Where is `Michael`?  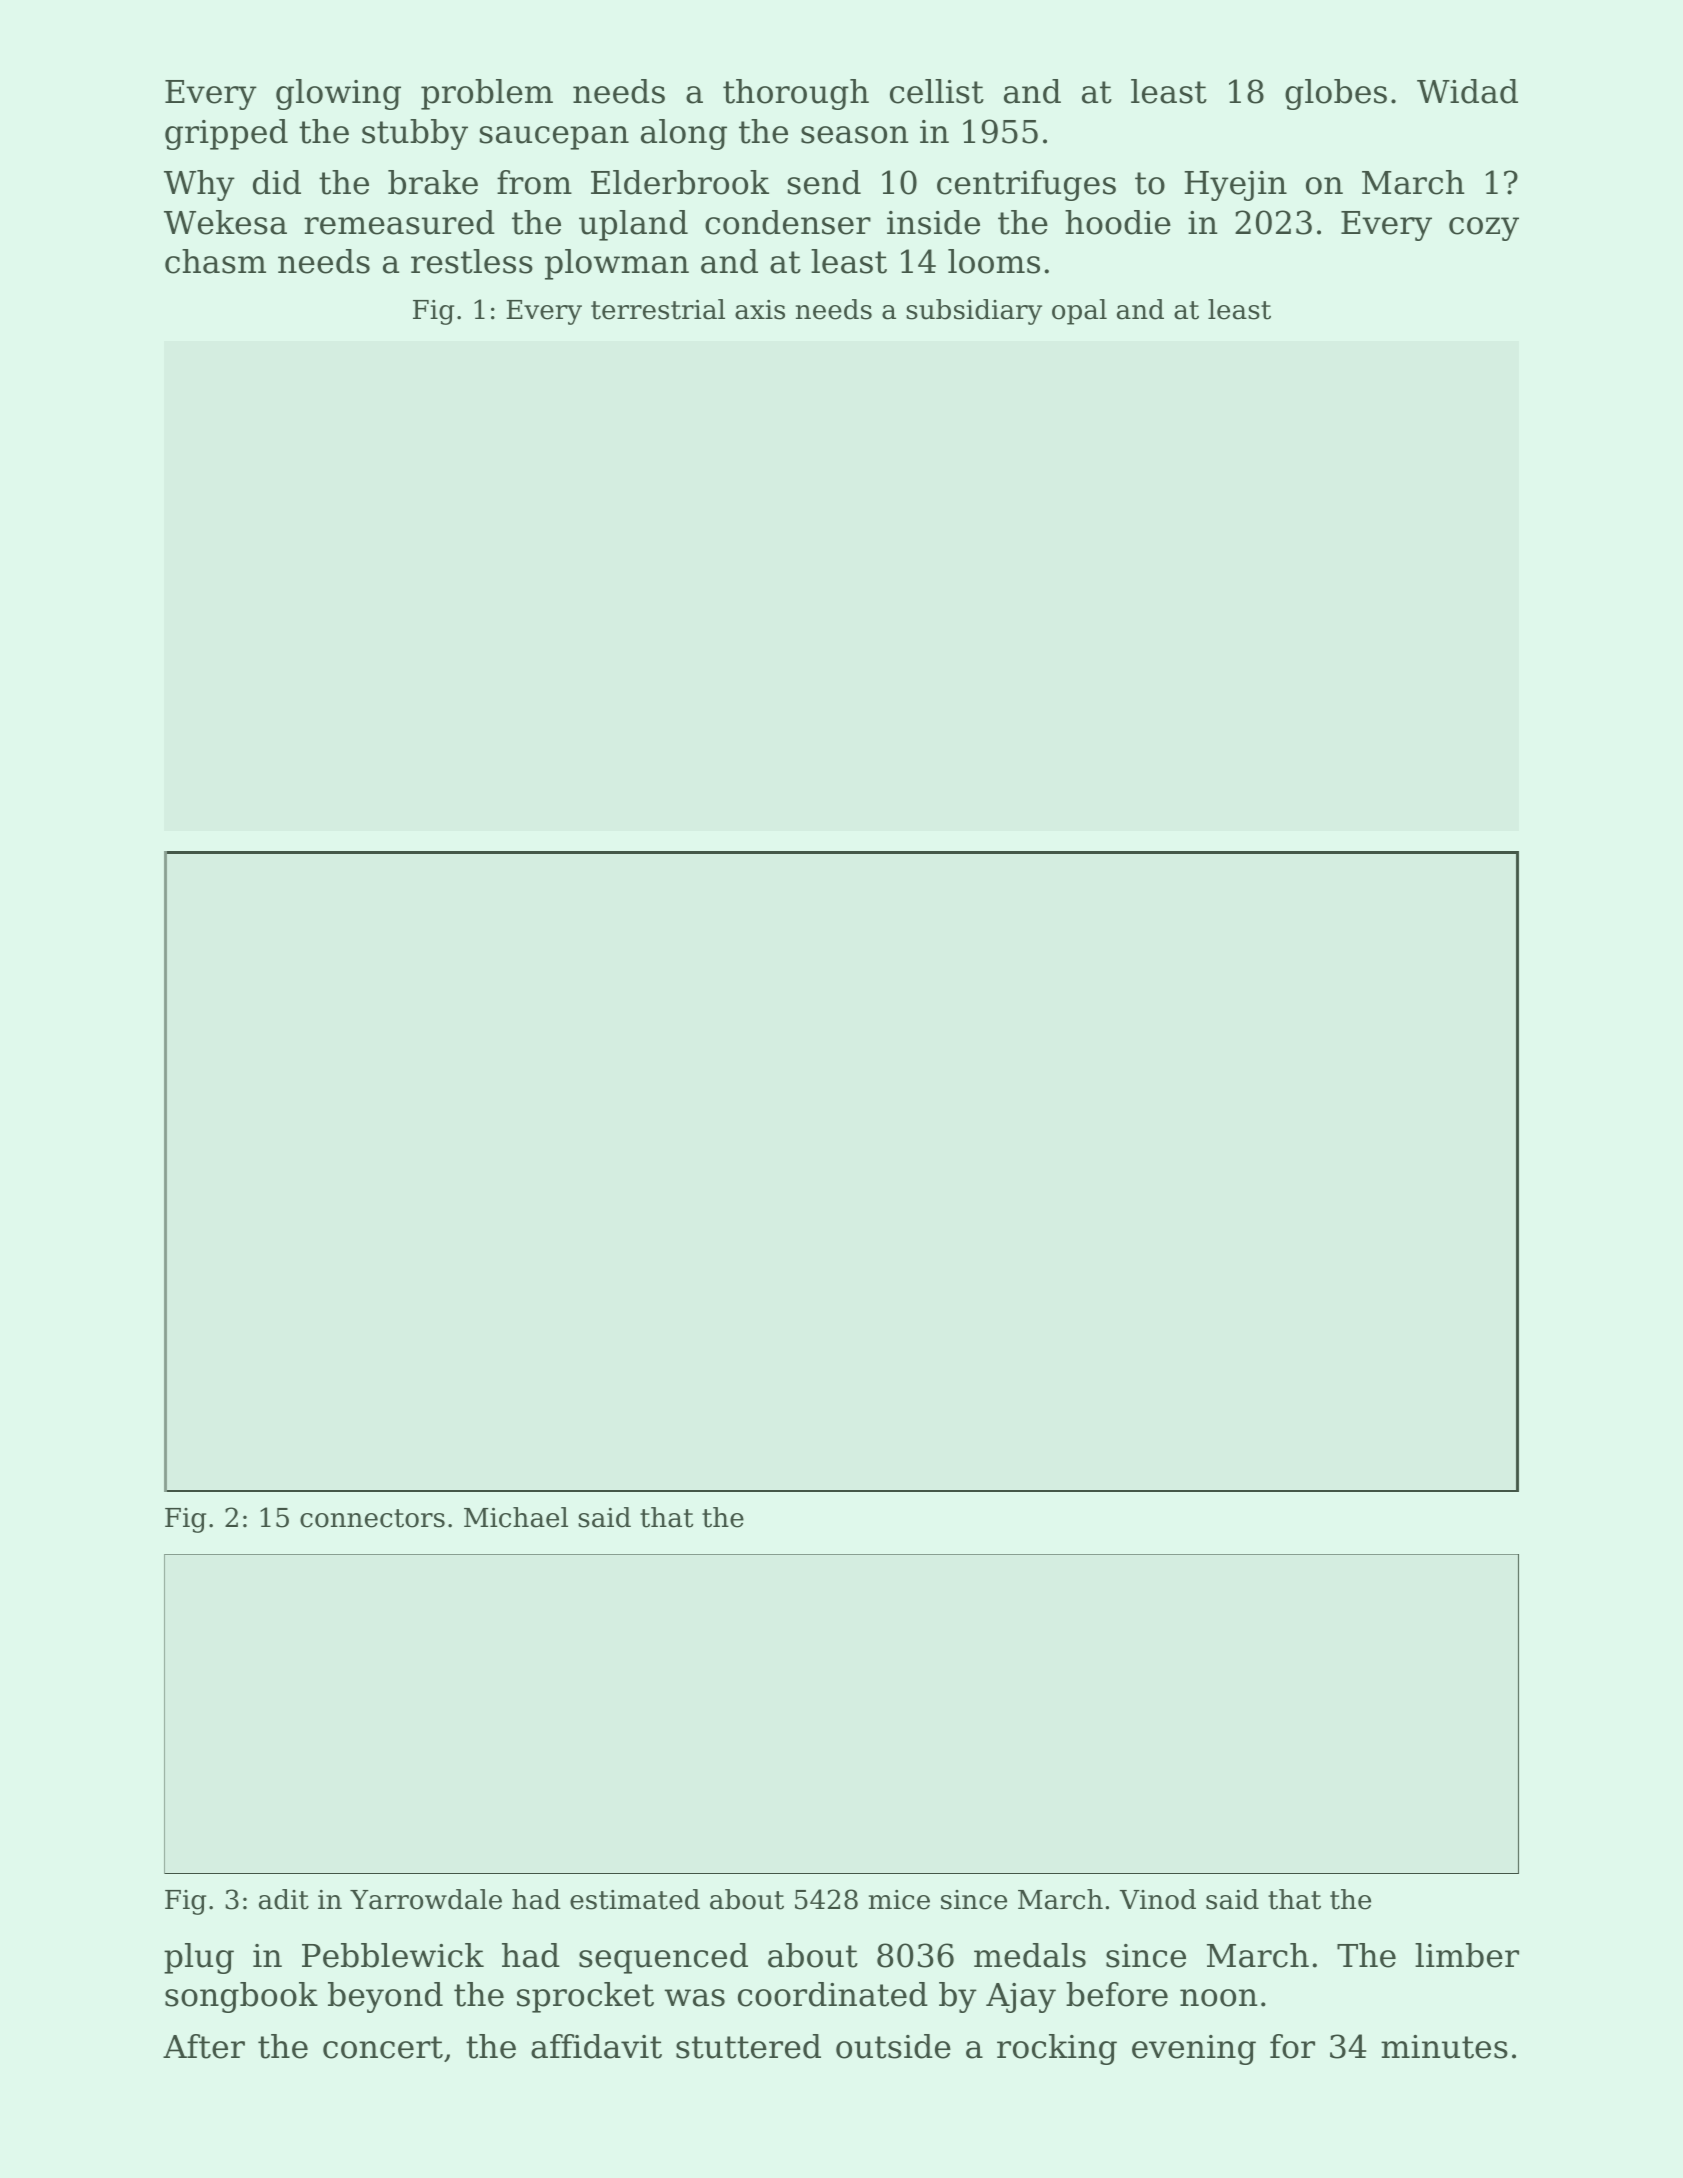
Michael is located at coordinates (516, 1517).
